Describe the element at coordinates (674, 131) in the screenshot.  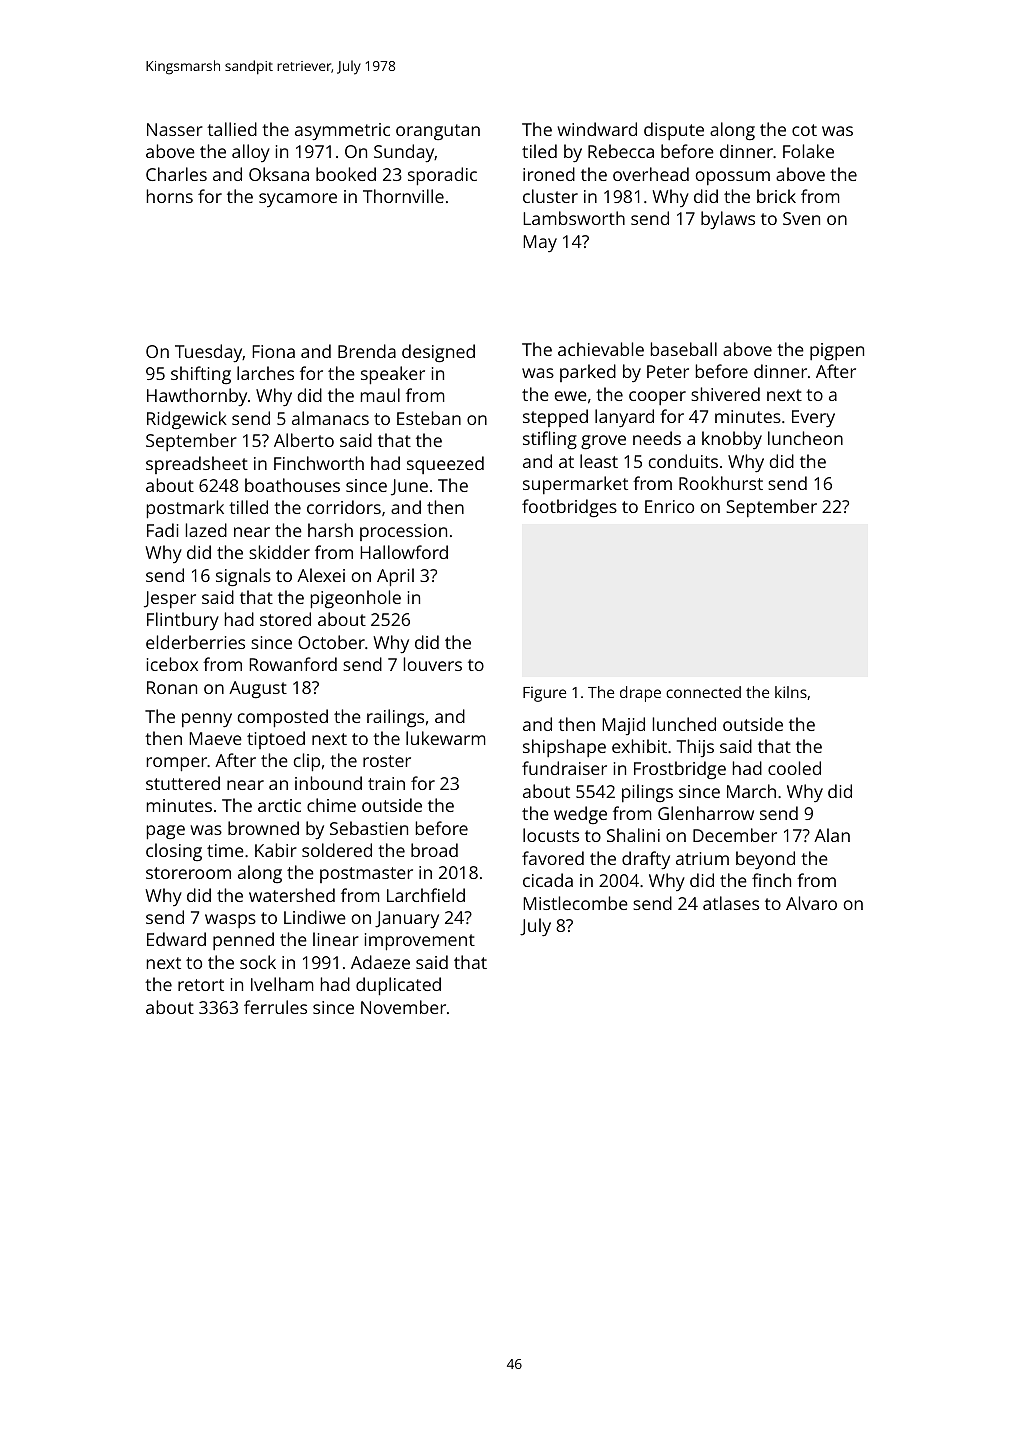
I see `dispute` at that location.
